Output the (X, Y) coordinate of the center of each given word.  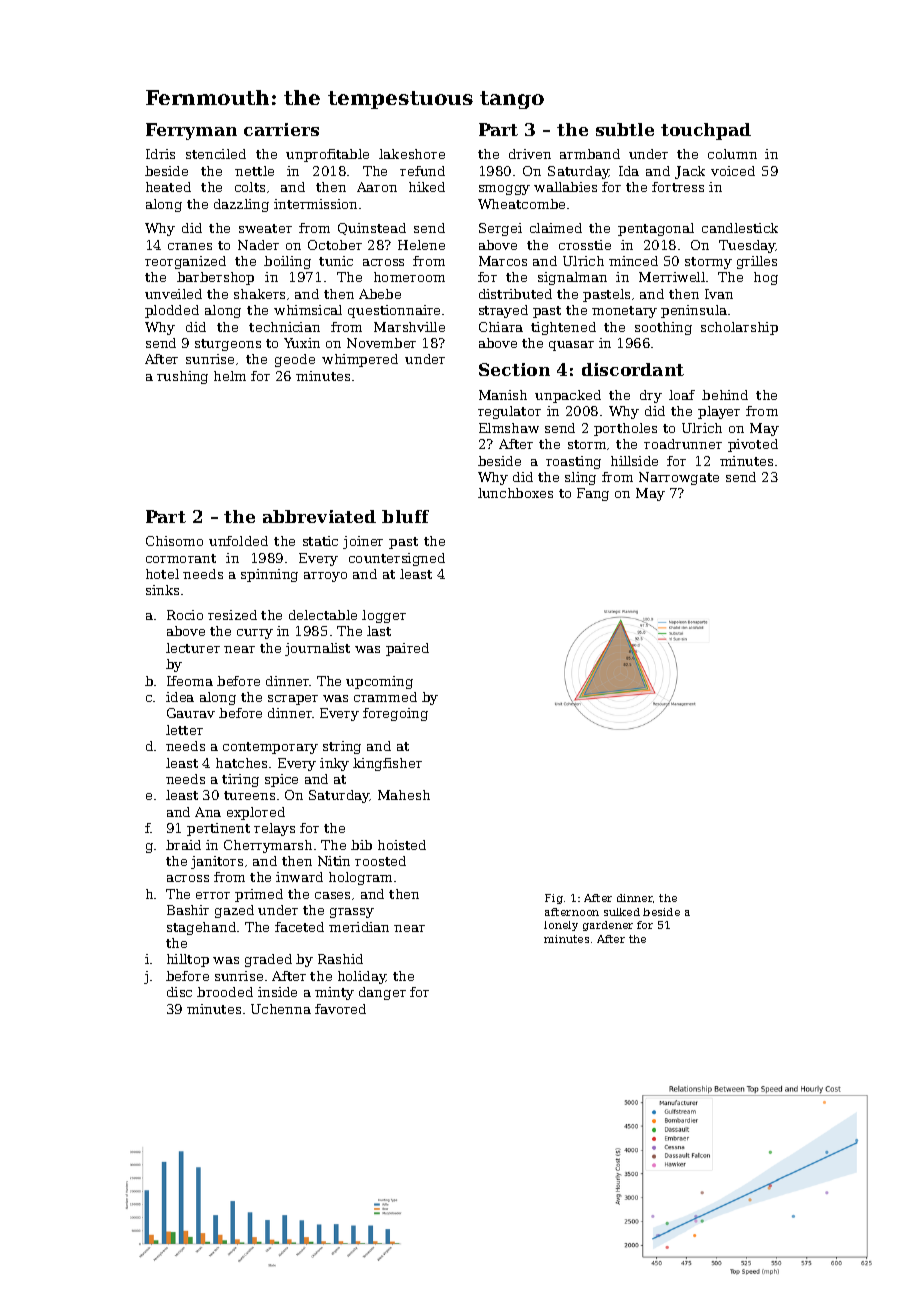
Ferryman (191, 131)
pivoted (753, 445)
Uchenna (281, 1009)
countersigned (397, 559)
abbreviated (319, 516)
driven (530, 154)
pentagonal (656, 229)
